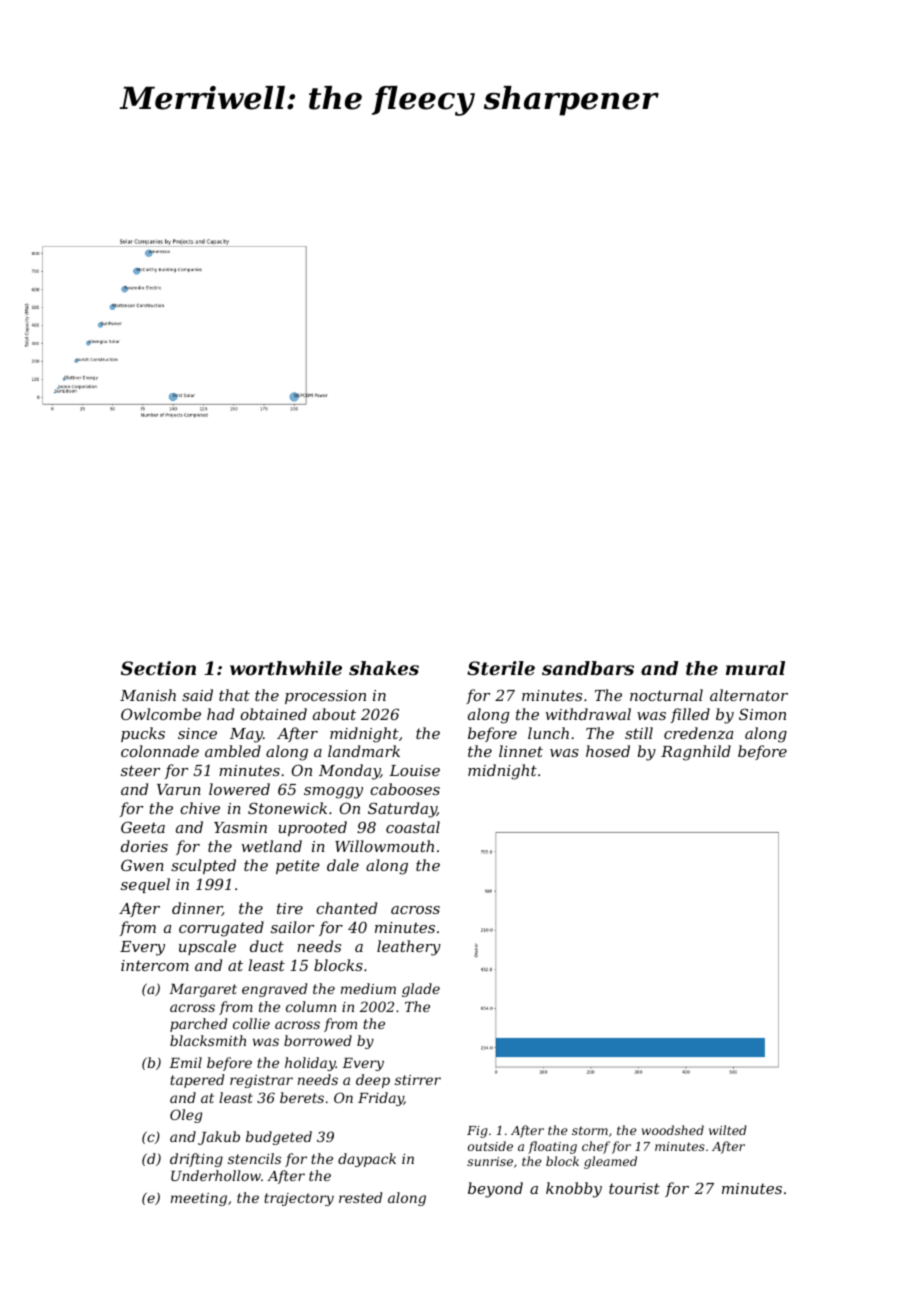  I want to click on said, so click(197, 695).
